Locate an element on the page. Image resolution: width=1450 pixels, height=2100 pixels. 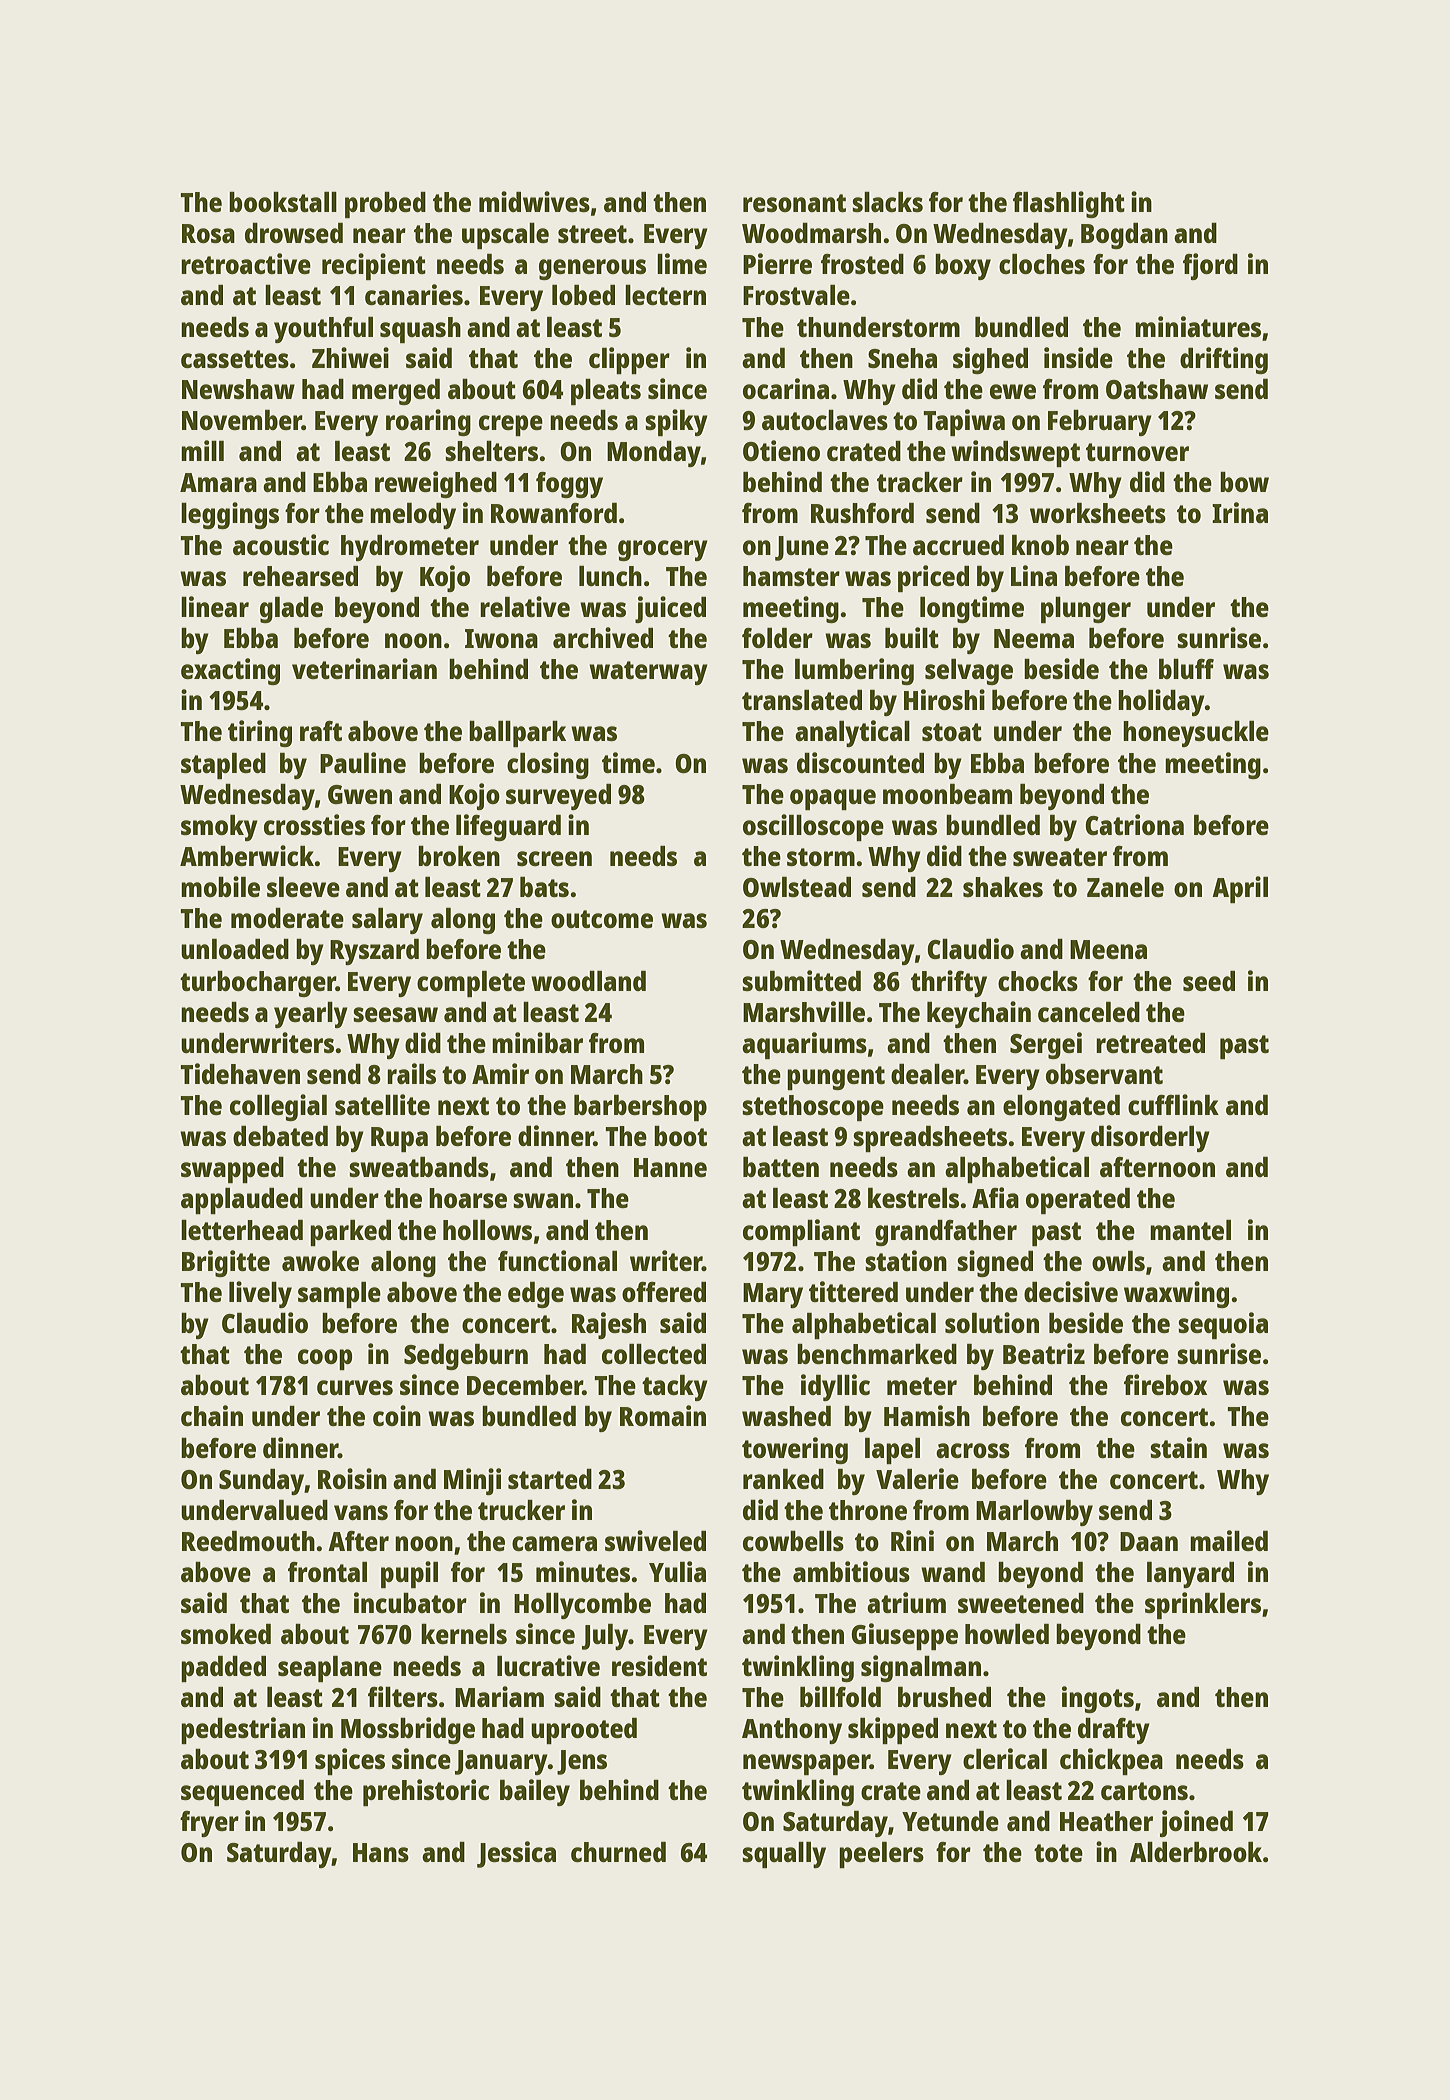
Zhiwei is located at coordinates (350, 357).
